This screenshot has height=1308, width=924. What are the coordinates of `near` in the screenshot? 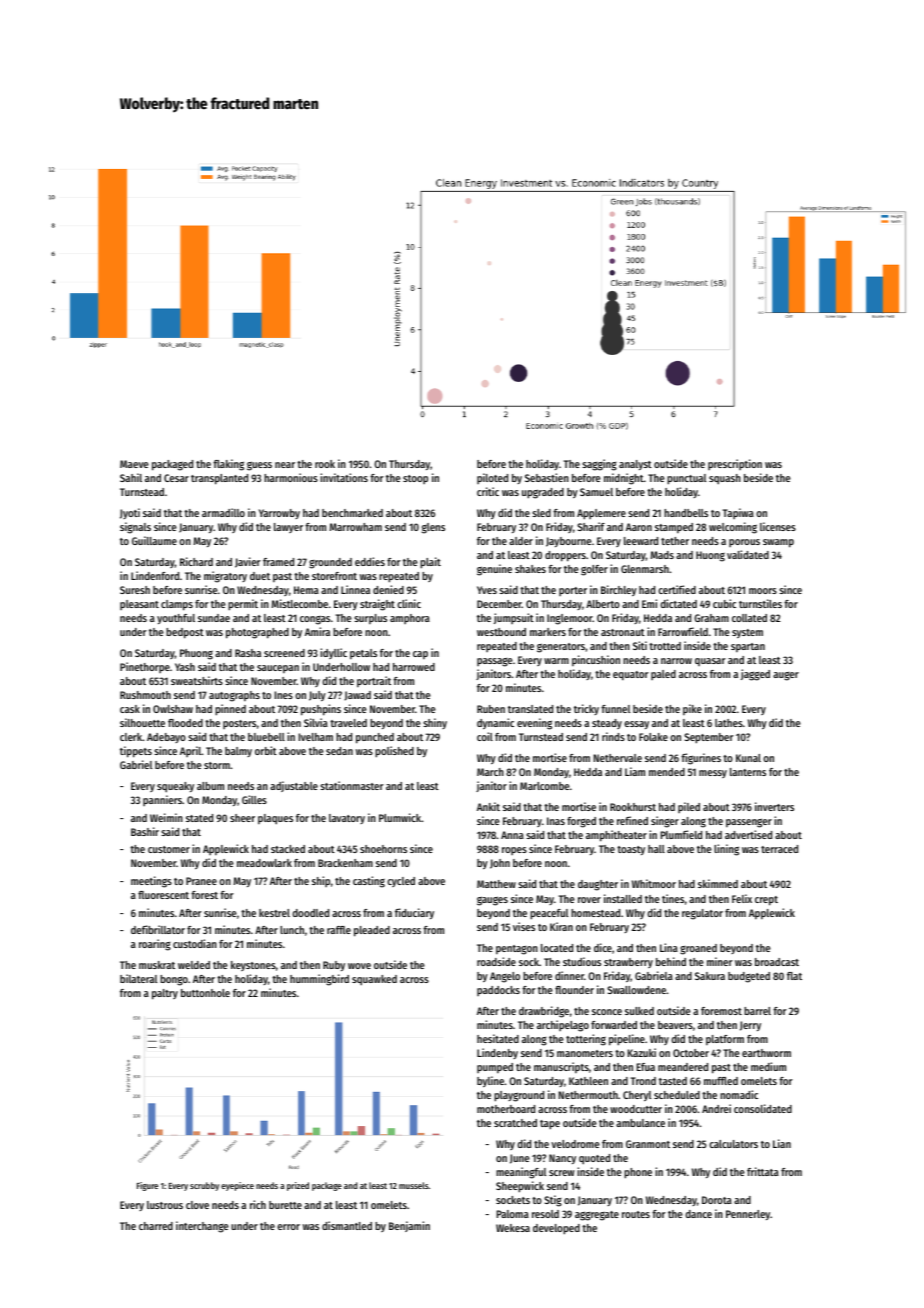 It's located at (285, 465).
